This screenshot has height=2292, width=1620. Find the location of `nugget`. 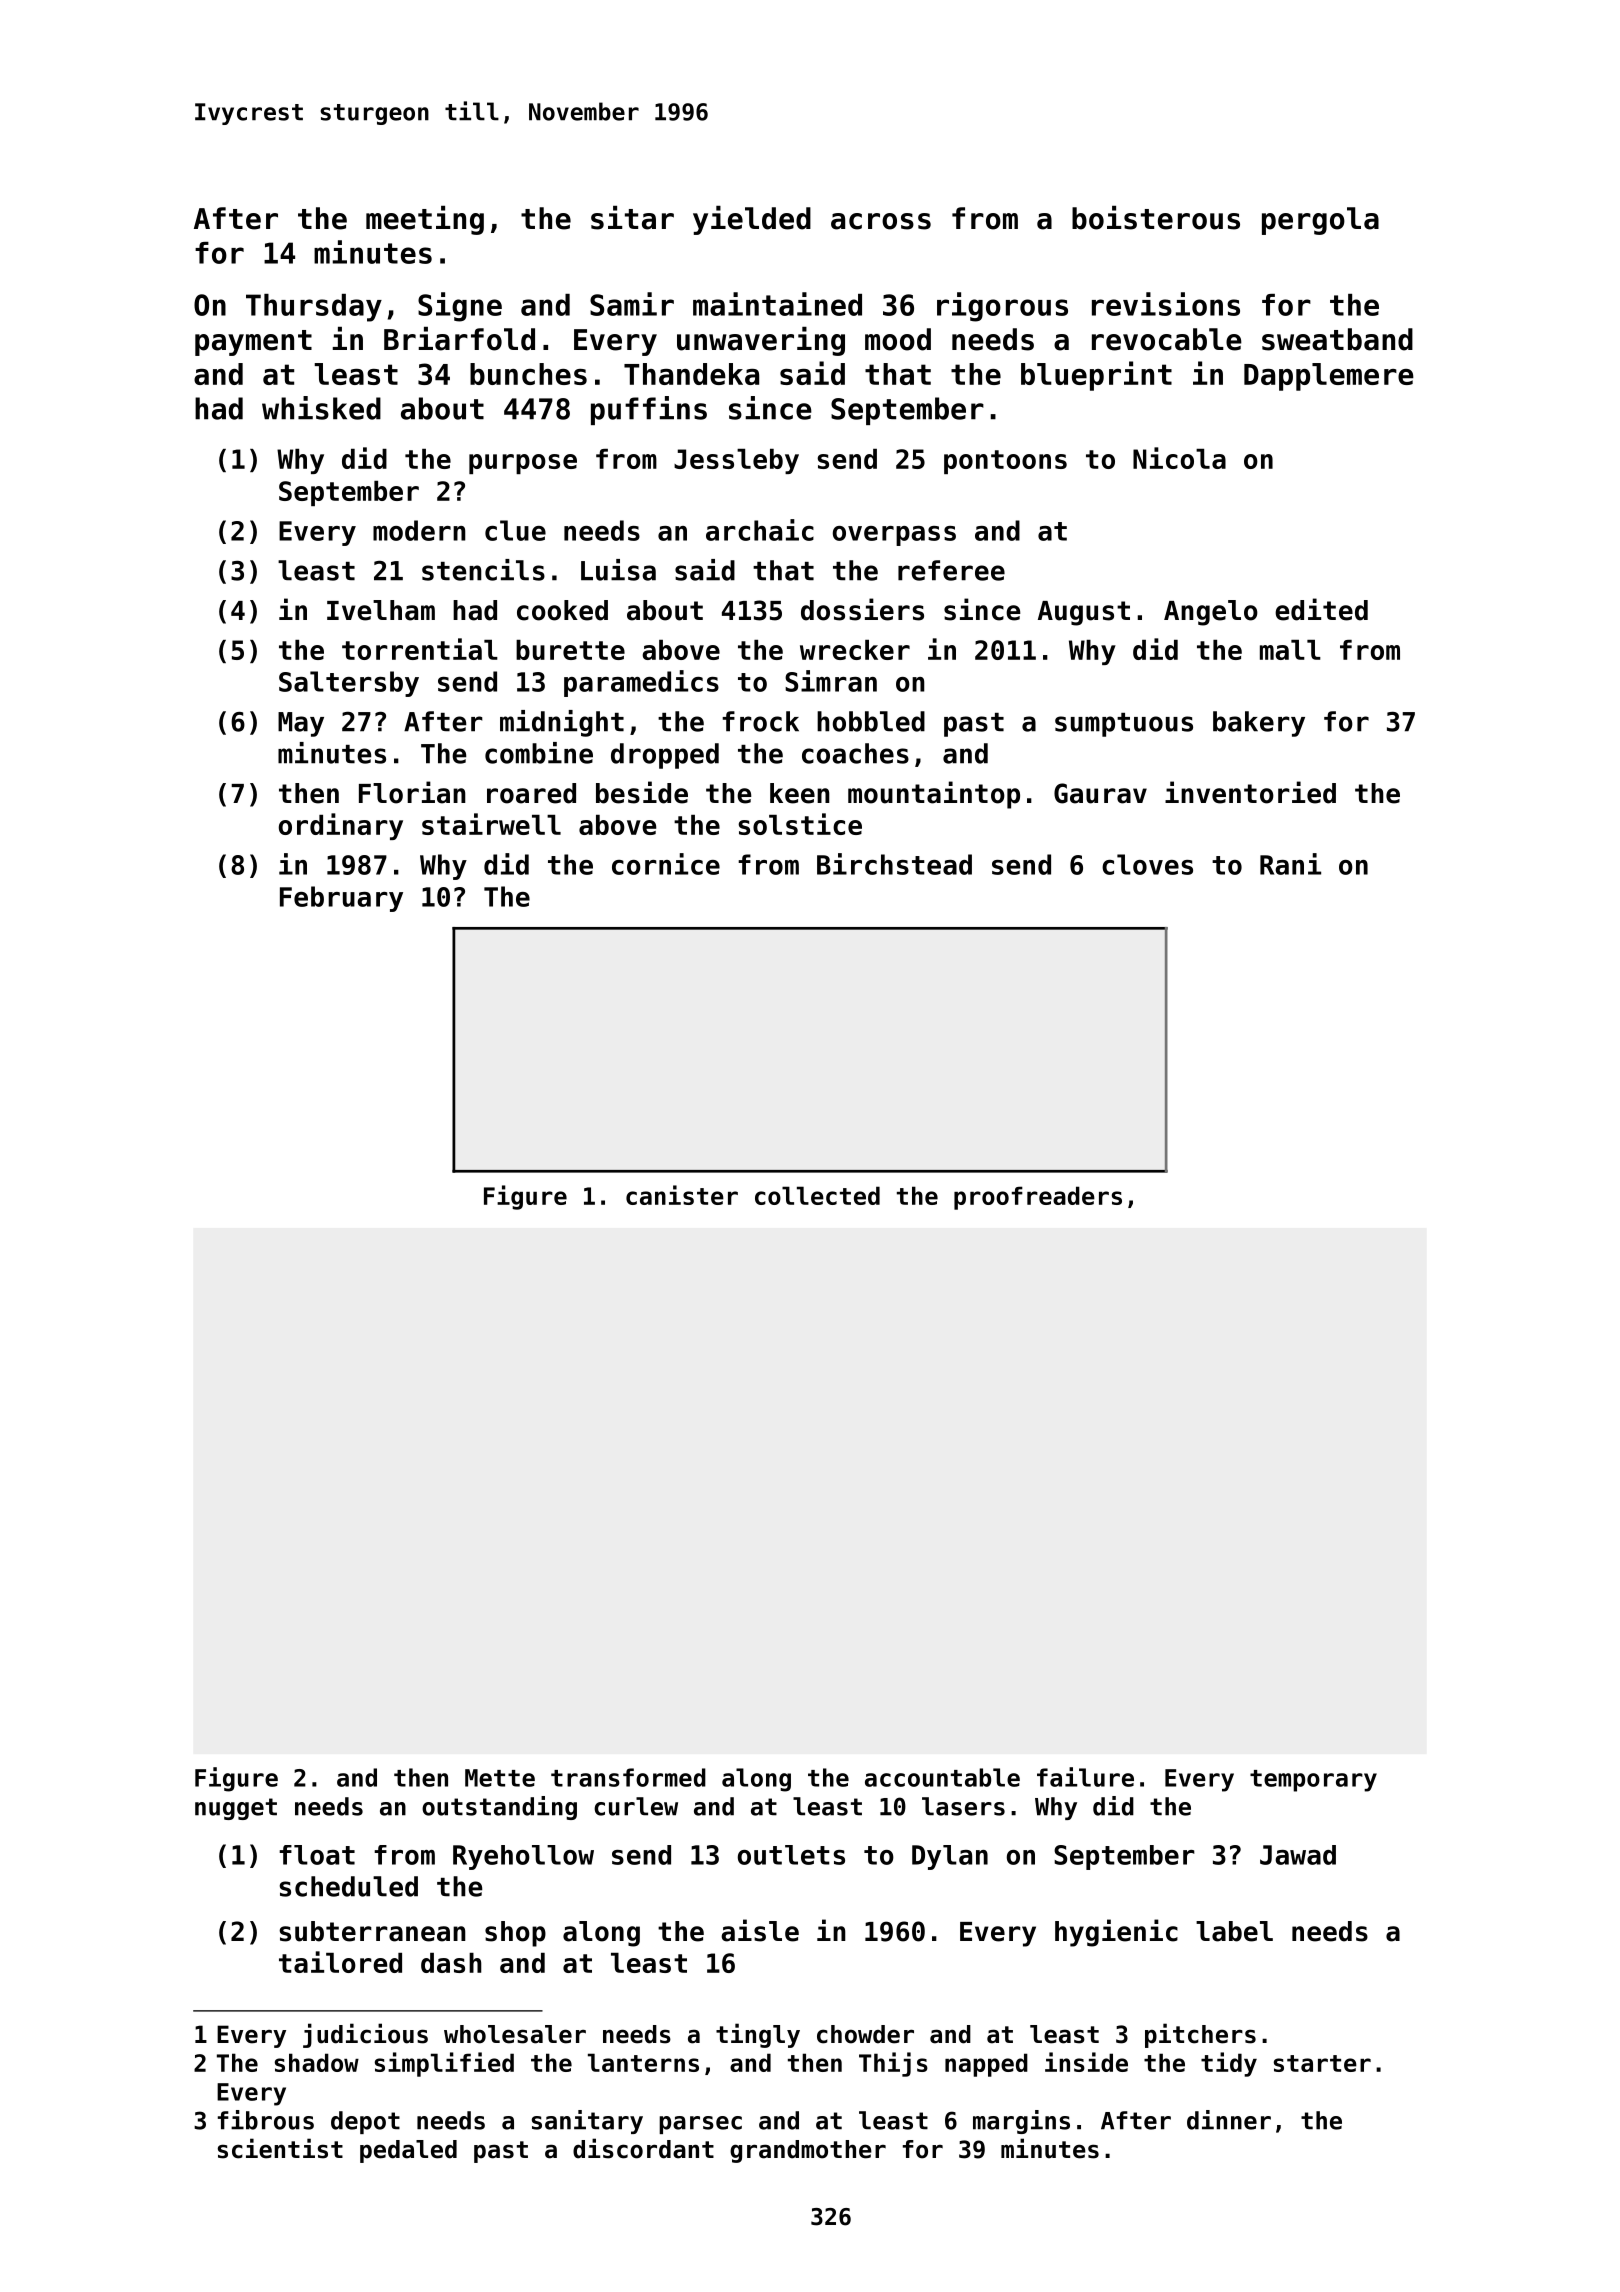

nugget is located at coordinates (236, 1809).
